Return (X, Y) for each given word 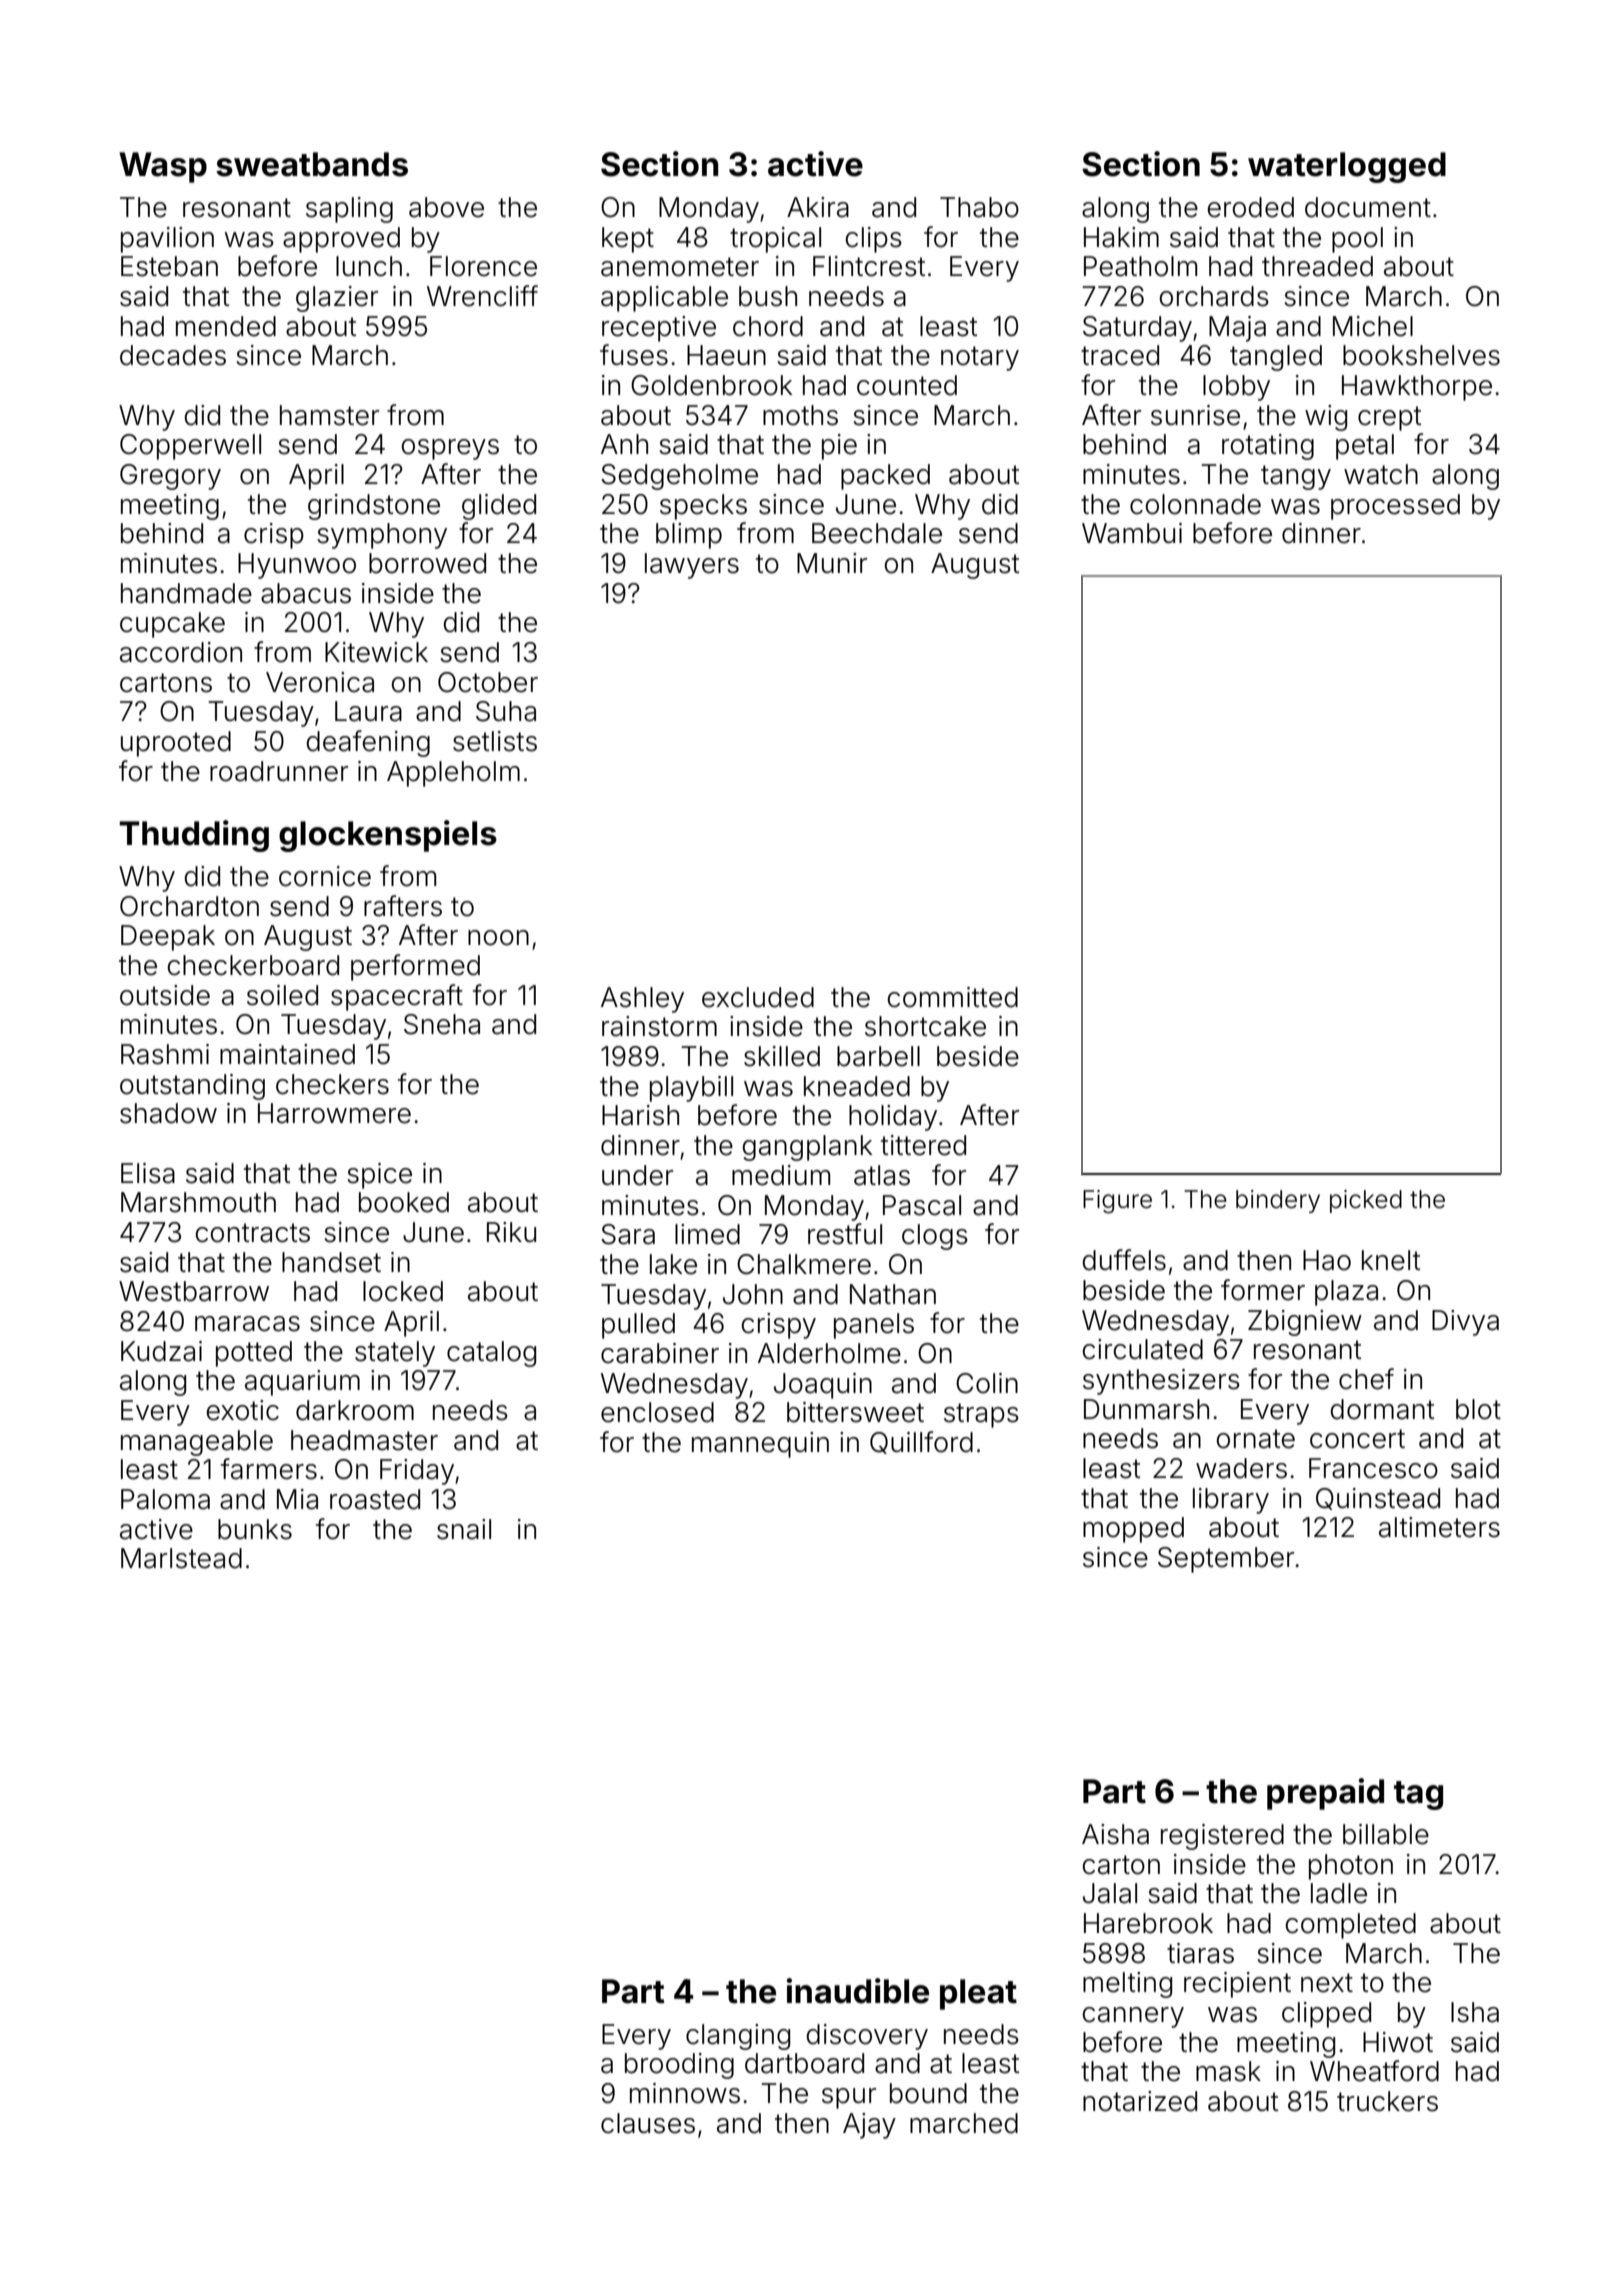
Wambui (1132, 533)
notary (980, 358)
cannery (1133, 2017)
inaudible (857, 1991)
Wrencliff (482, 296)
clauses (648, 2123)
